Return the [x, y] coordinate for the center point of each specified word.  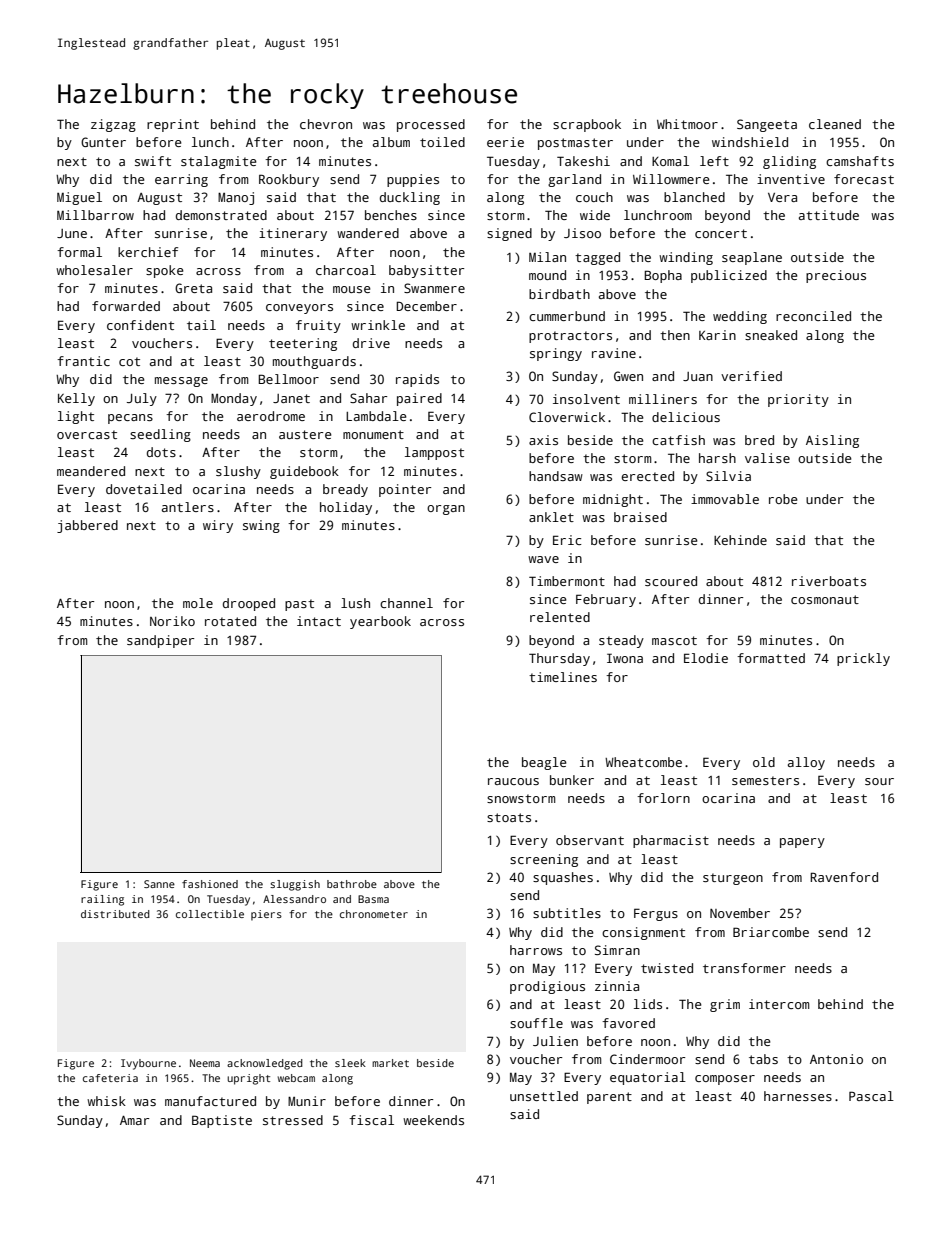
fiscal [371, 1120]
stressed [293, 1120]
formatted [771, 658]
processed [431, 125]
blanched [694, 197]
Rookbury [289, 180]
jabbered [87, 526]
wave [543, 559]
